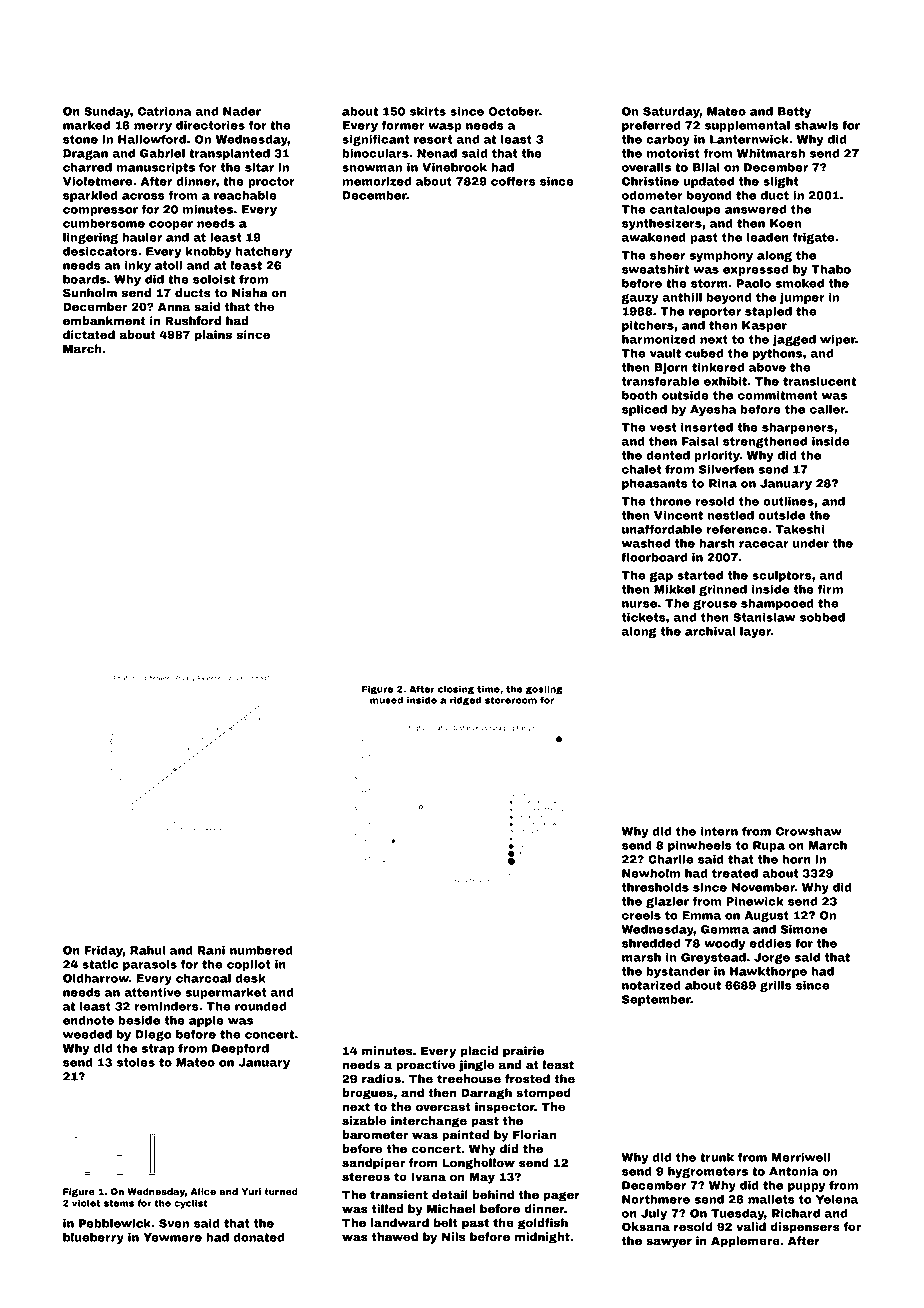 This screenshot has height=1308, width=924. I want to click on Betty, so click(794, 112).
